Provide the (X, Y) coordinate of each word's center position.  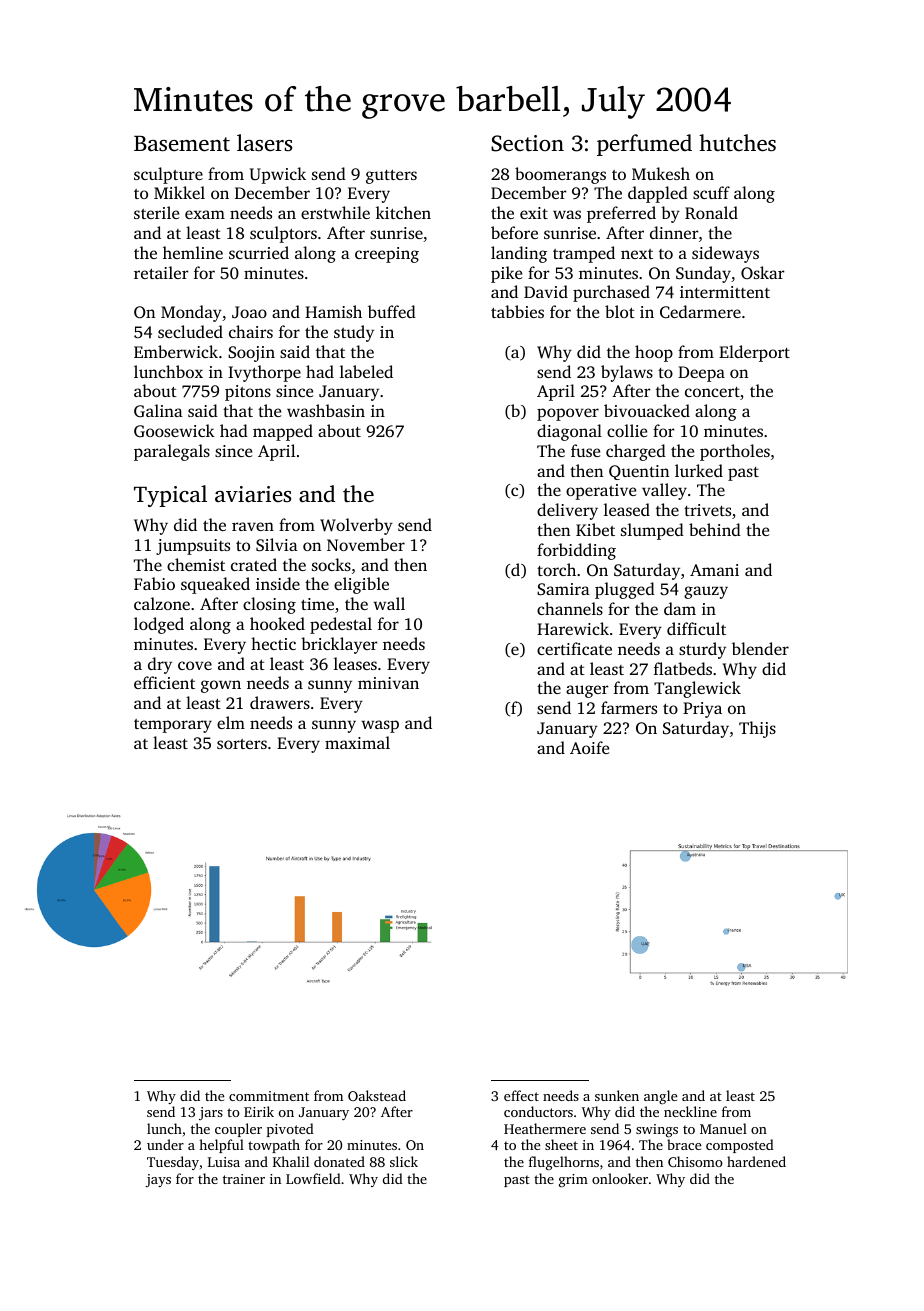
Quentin (639, 472)
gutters (391, 177)
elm (231, 722)
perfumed (644, 145)
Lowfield (313, 1178)
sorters (242, 744)
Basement (182, 144)
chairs (251, 331)
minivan (388, 683)
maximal (357, 742)
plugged (625, 590)
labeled (366, 371)
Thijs (757, 729)
